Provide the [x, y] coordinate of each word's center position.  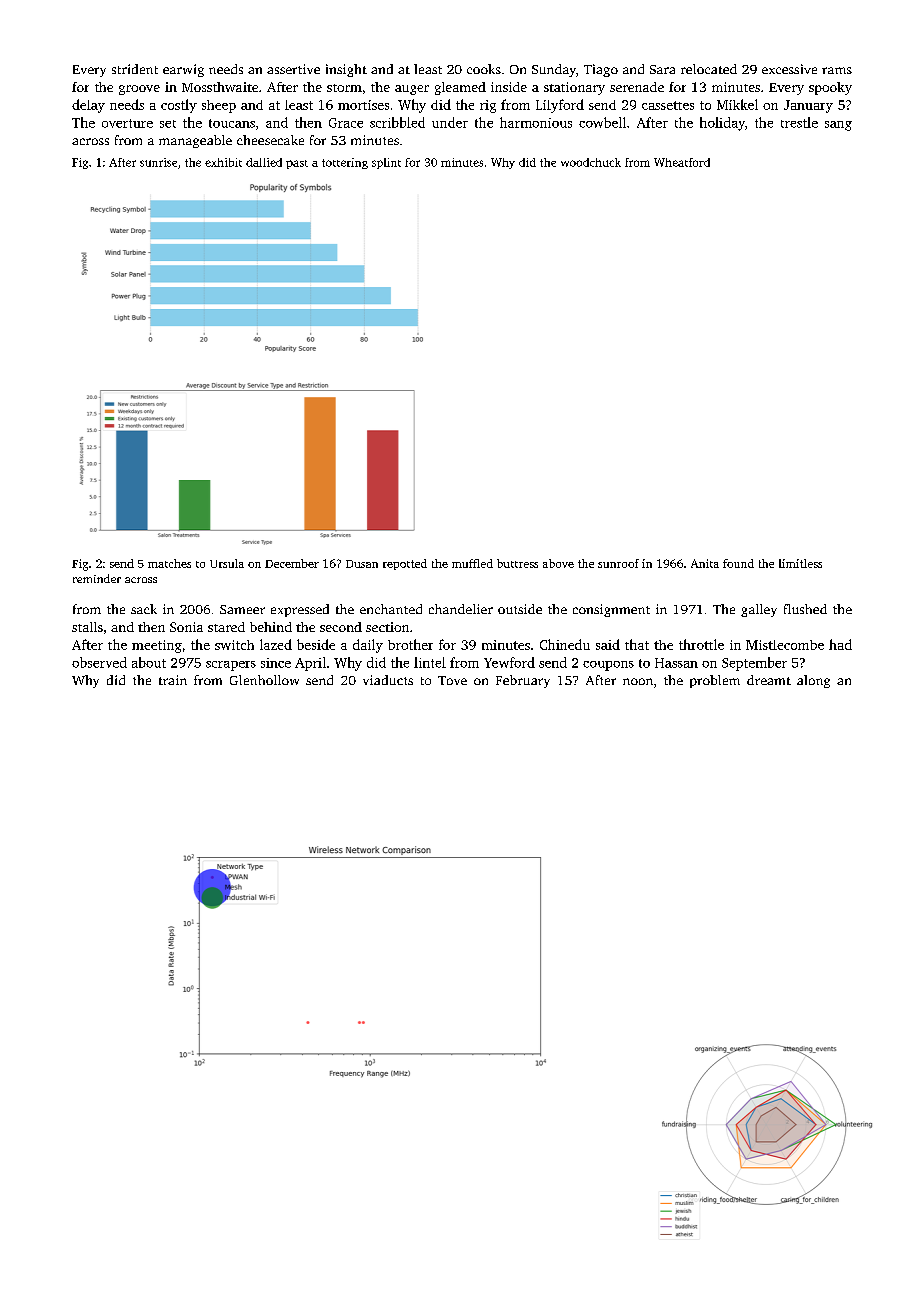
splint [386, 163]
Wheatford [682, 162]
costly [179, 106]
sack [144, 609]
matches [169, 563]
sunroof [618, 563]
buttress [517, 563]
